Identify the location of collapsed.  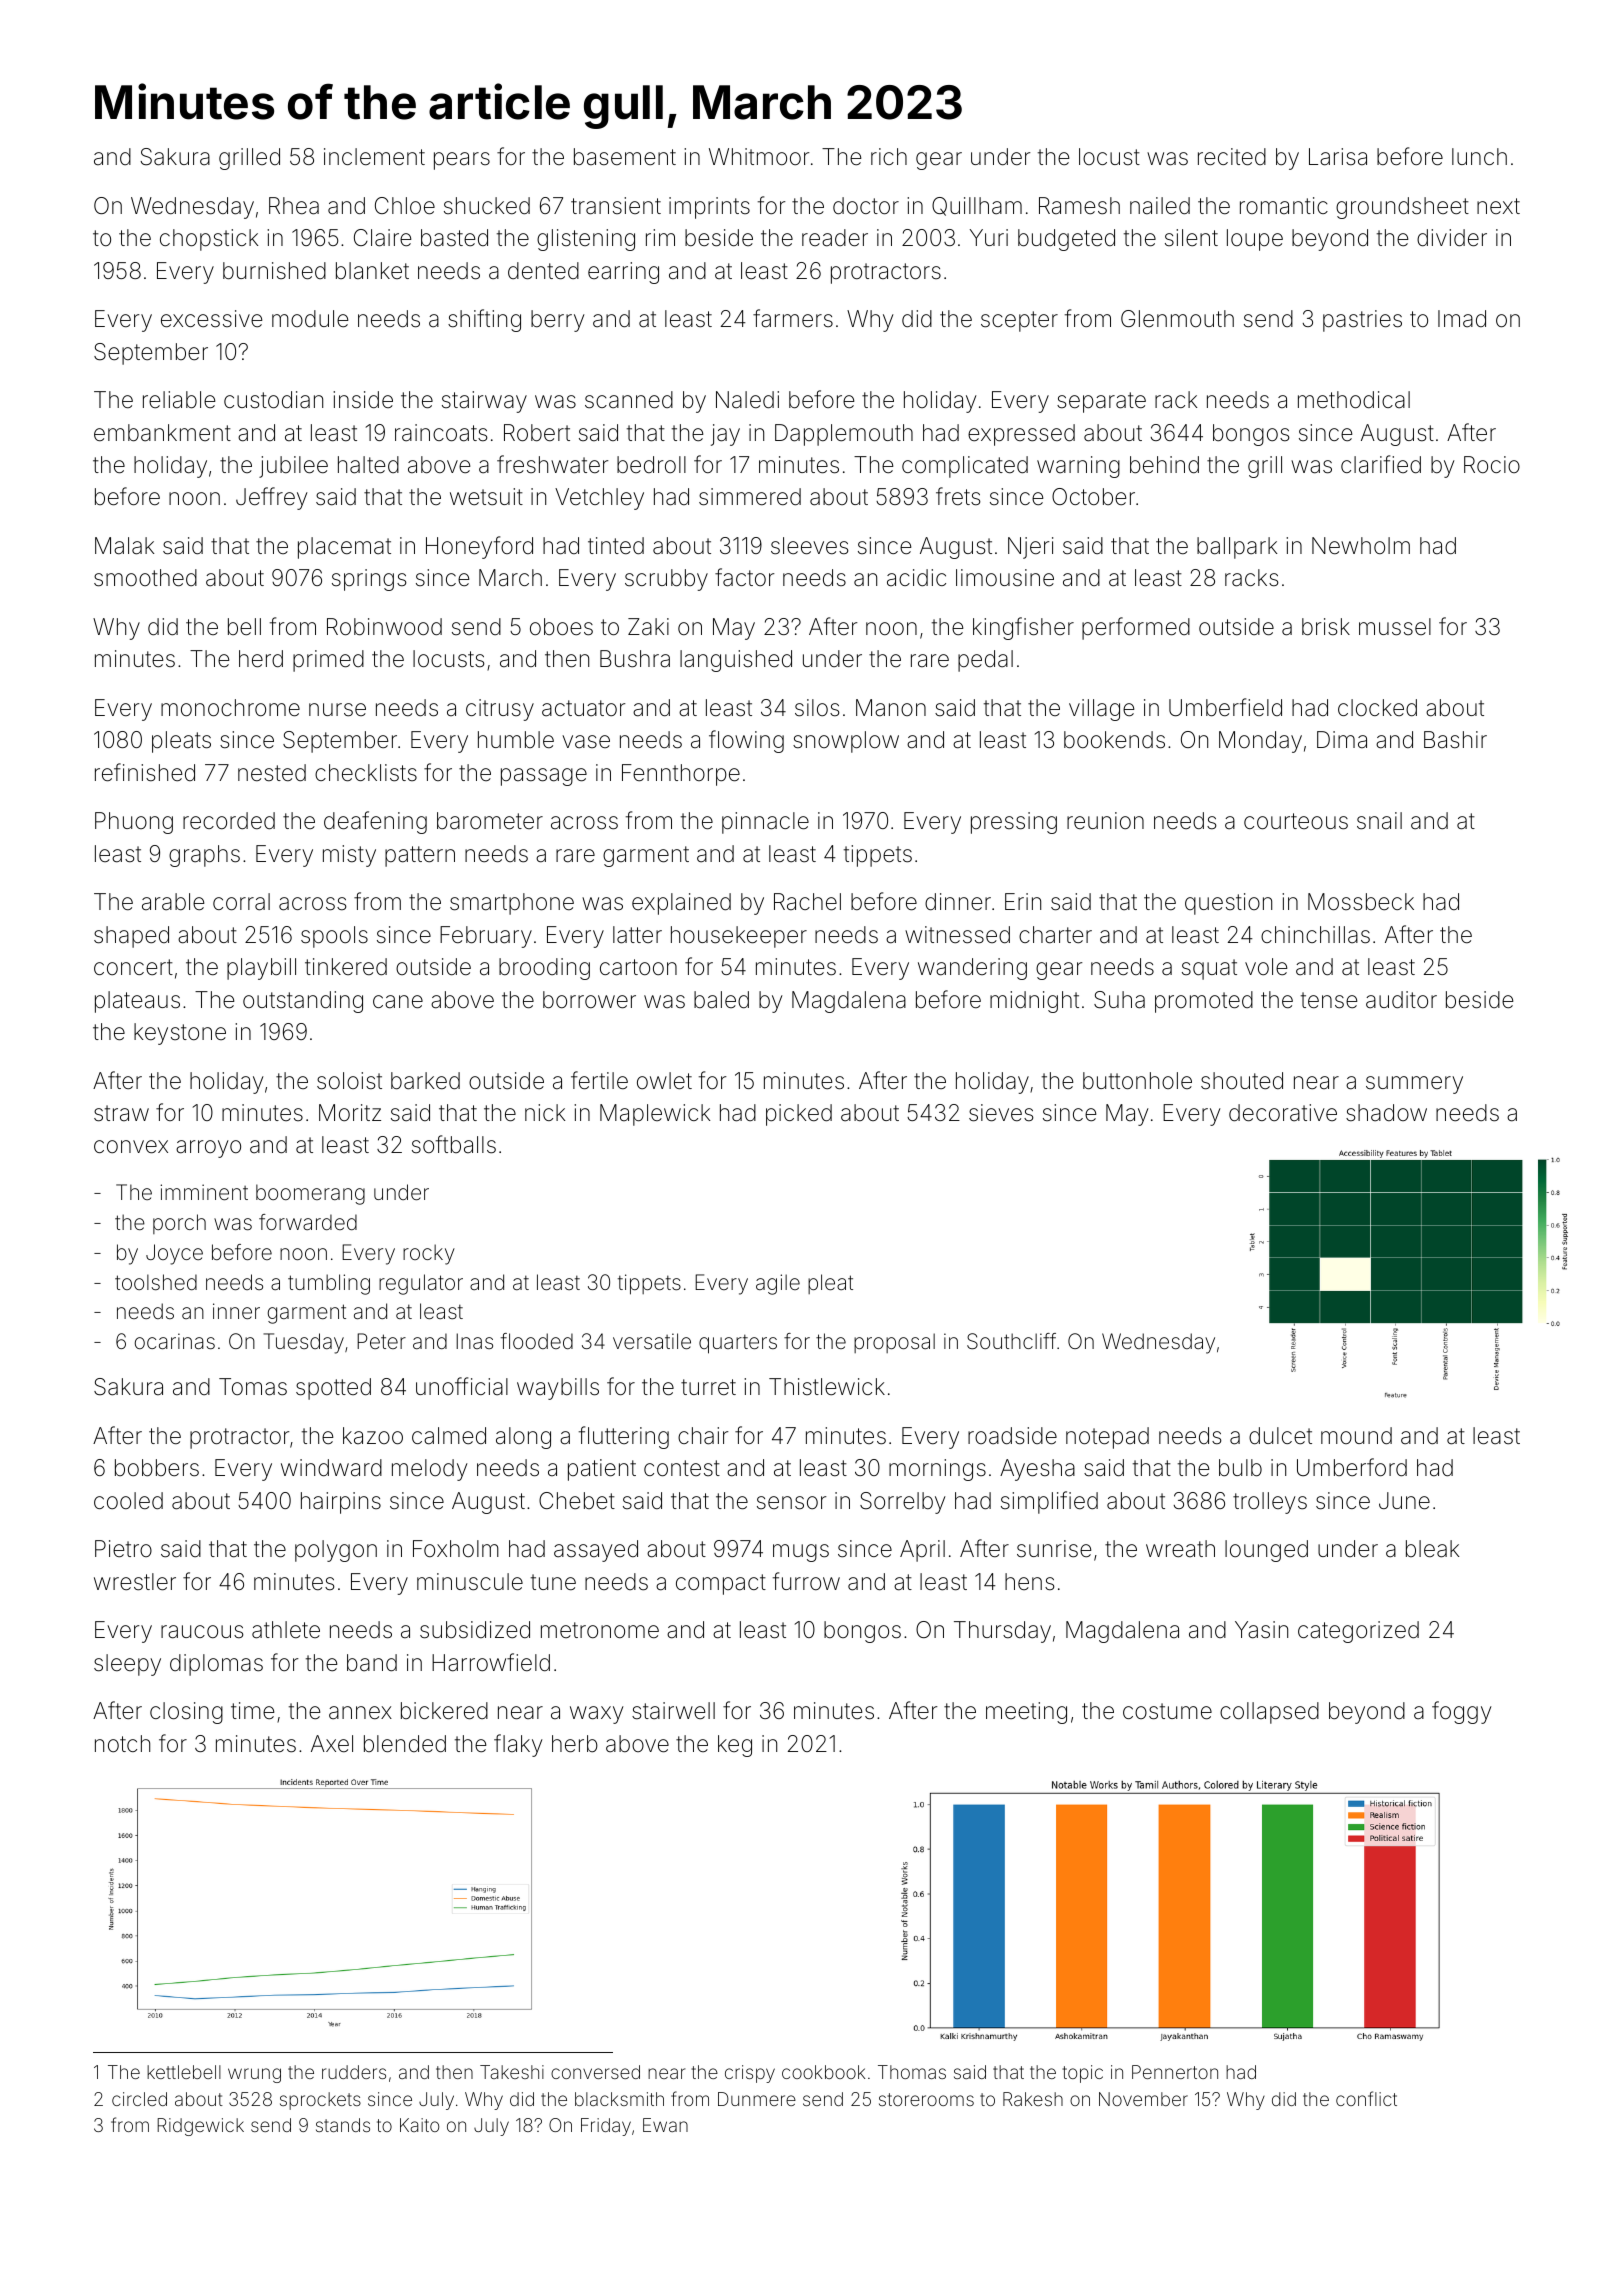
(1269, 1713).
